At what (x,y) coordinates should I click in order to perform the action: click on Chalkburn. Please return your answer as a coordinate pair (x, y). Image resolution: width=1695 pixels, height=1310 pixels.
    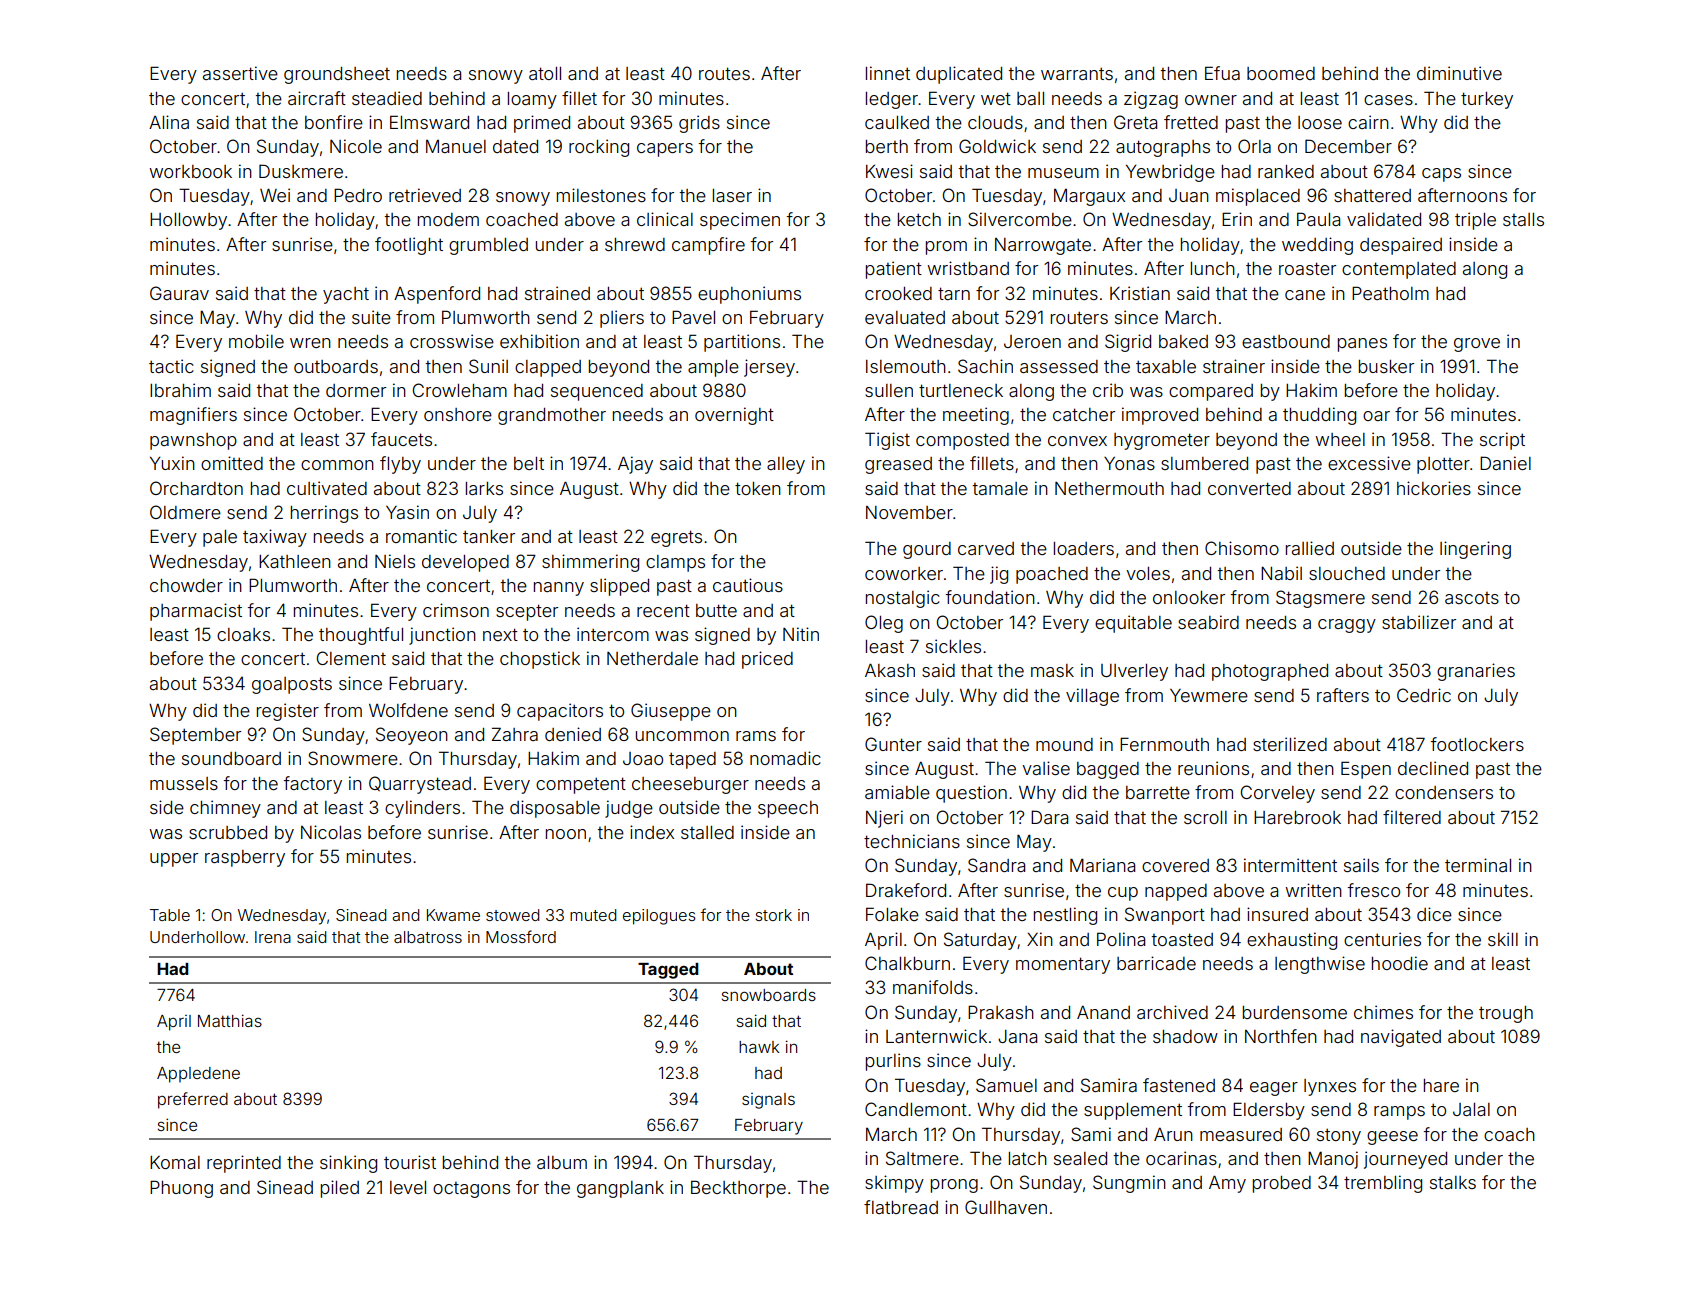
    Looking at the image, I should click on (907, 963).
